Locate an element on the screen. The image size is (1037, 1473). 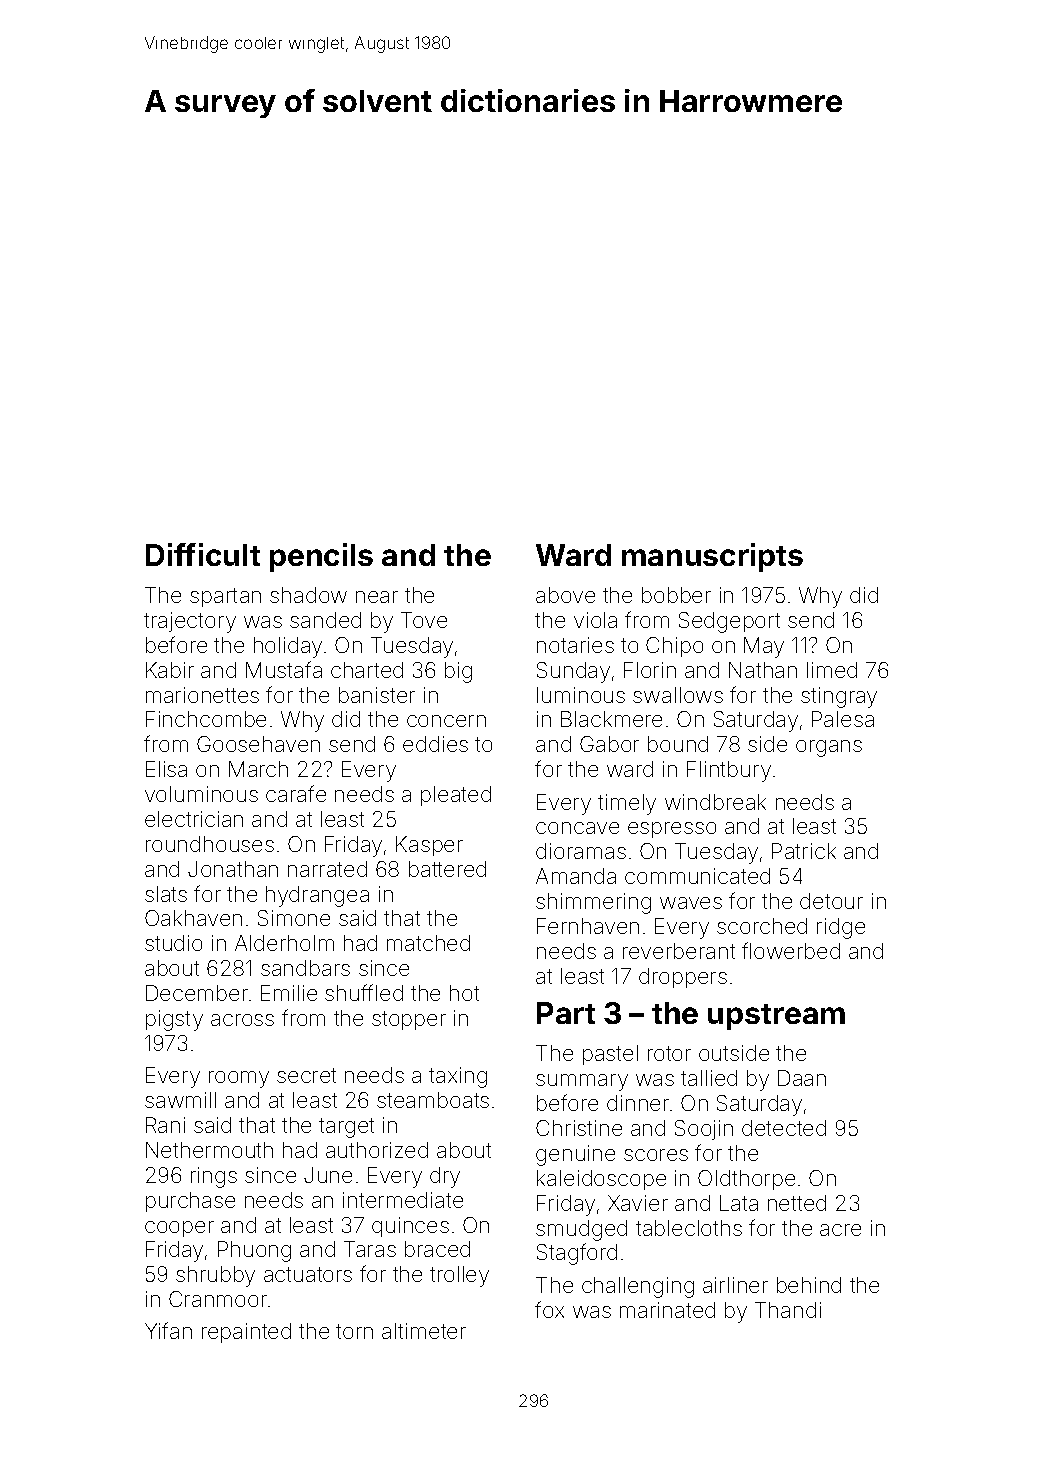
May is located at coordinates (764, 647).
